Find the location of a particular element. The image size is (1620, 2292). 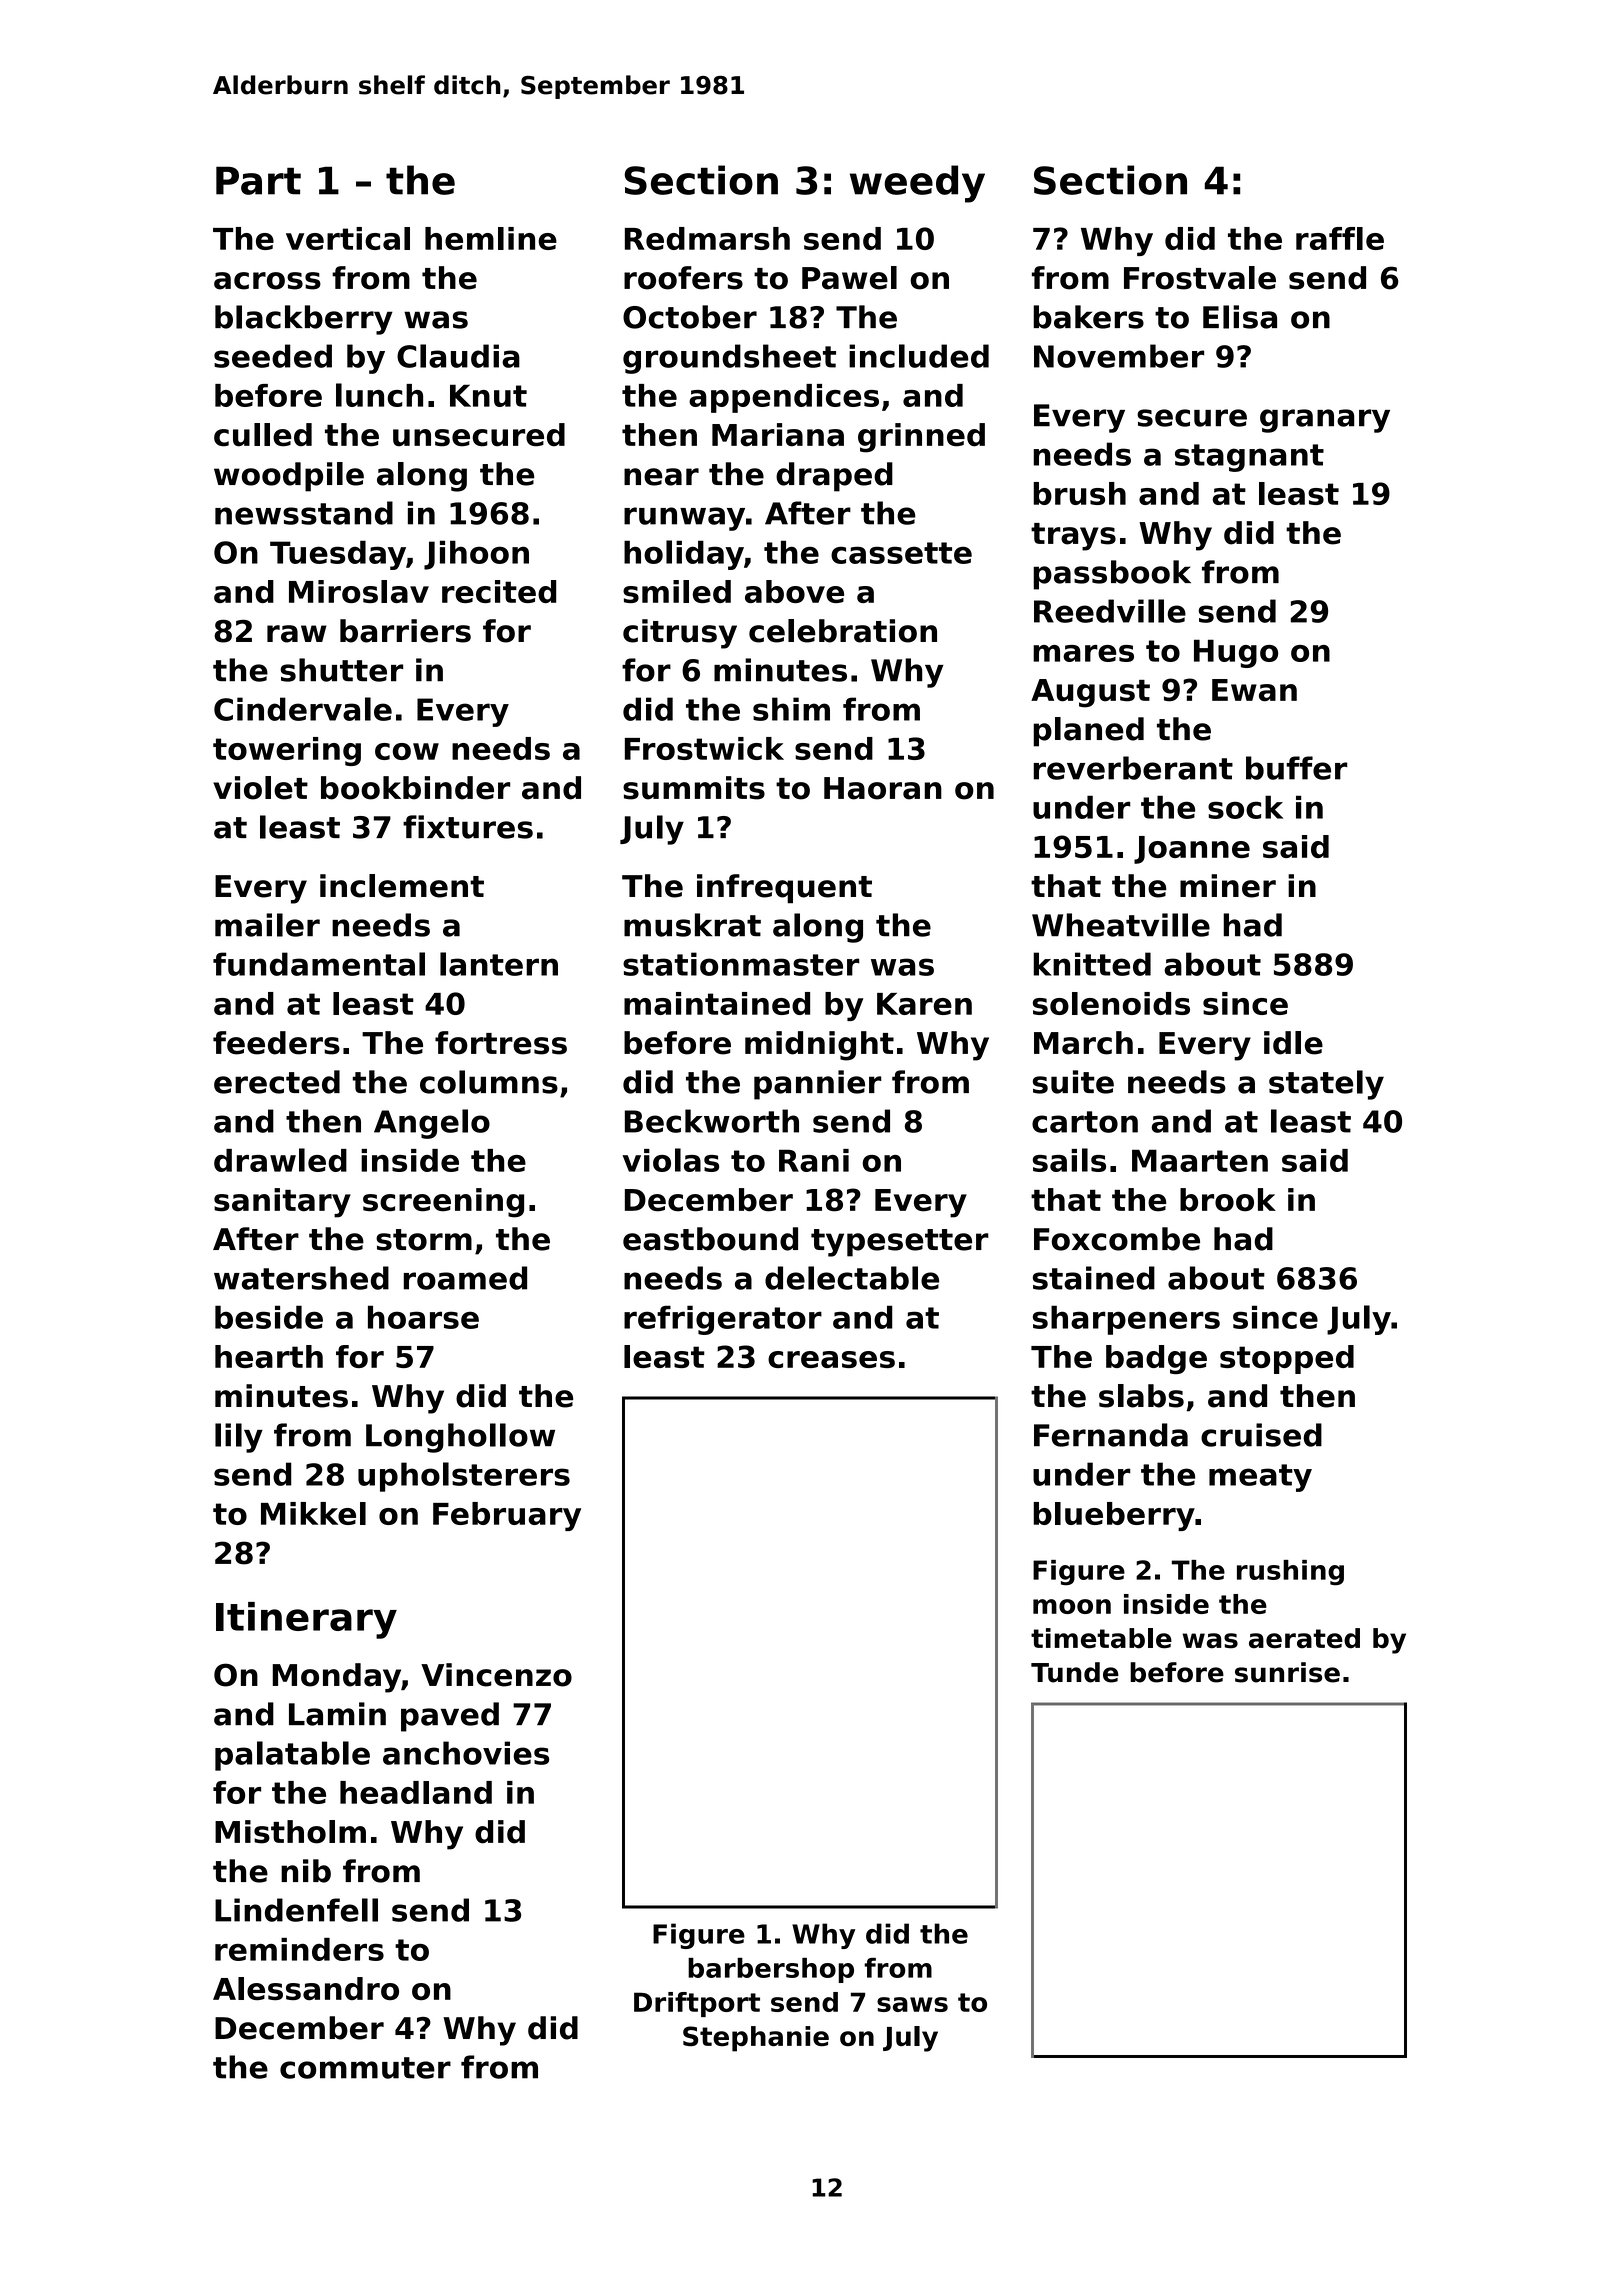

planed is located at coordinates (1088, 732).
